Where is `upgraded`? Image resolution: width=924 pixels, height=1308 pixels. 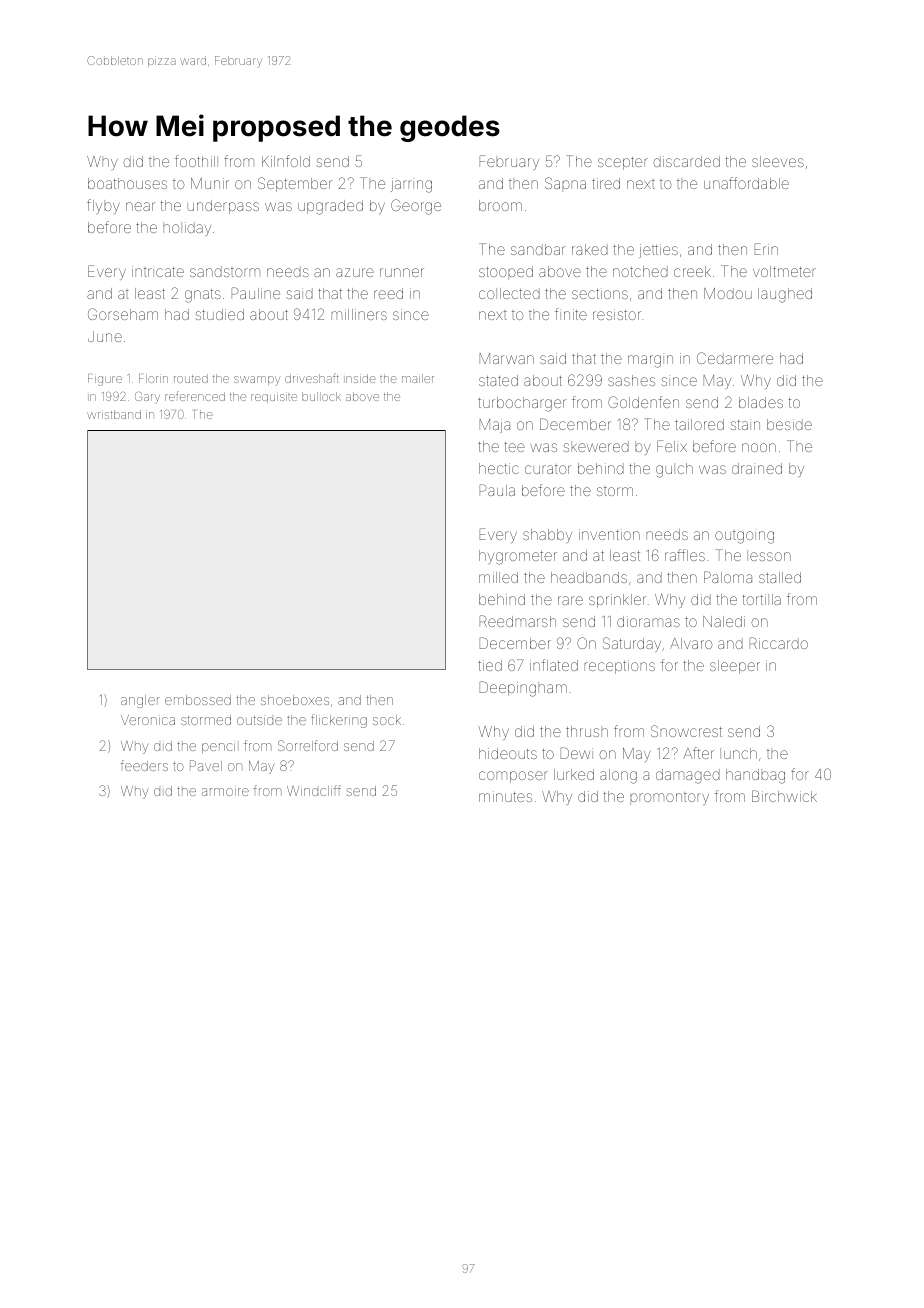 upgraded is located at coordinates (330, 207).
